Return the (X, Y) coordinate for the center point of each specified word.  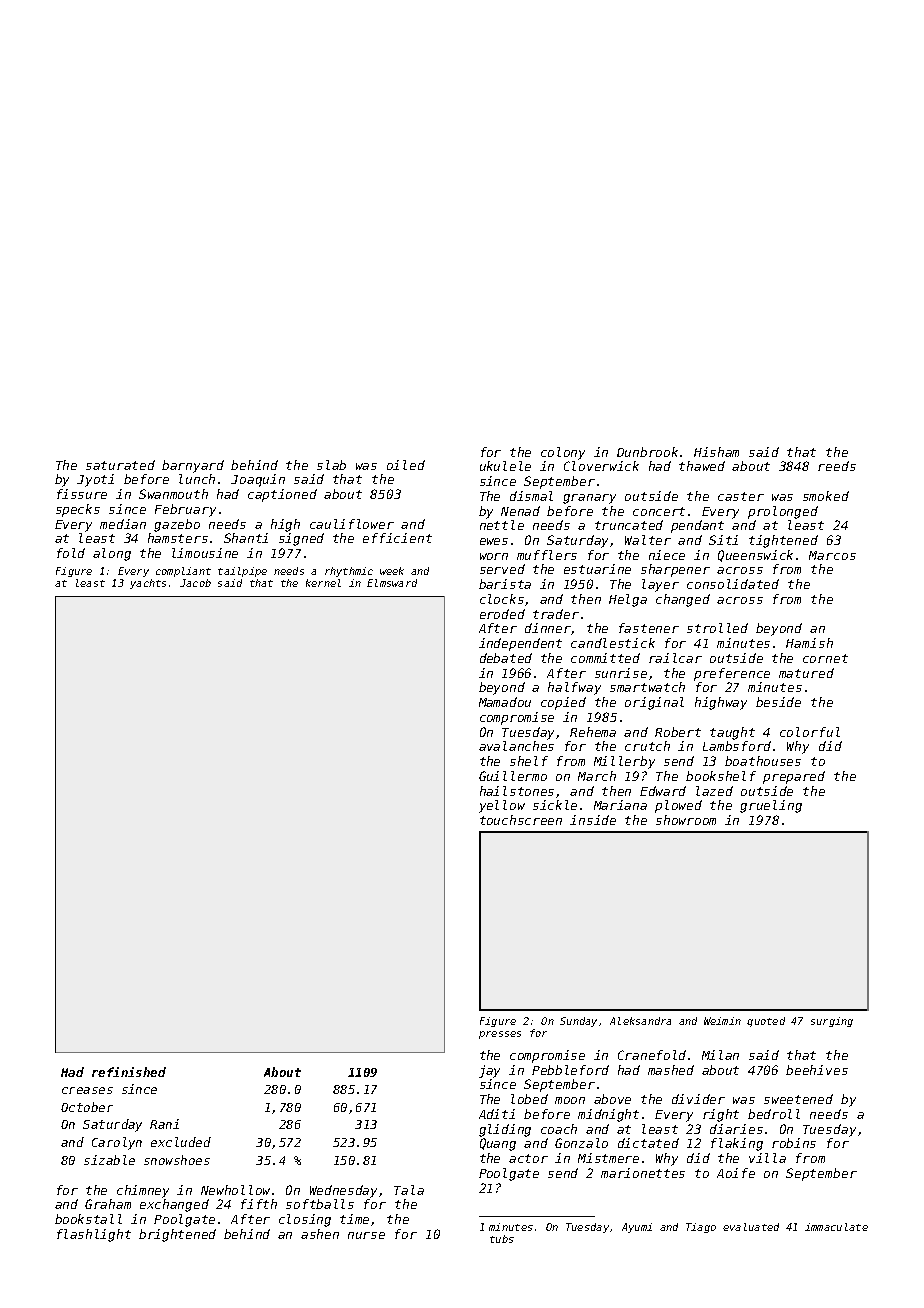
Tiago (701, 1228)
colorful (810, 732)
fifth (259, 1204)
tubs (502, 1239)
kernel (323, 583)
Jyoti (95, 480)
